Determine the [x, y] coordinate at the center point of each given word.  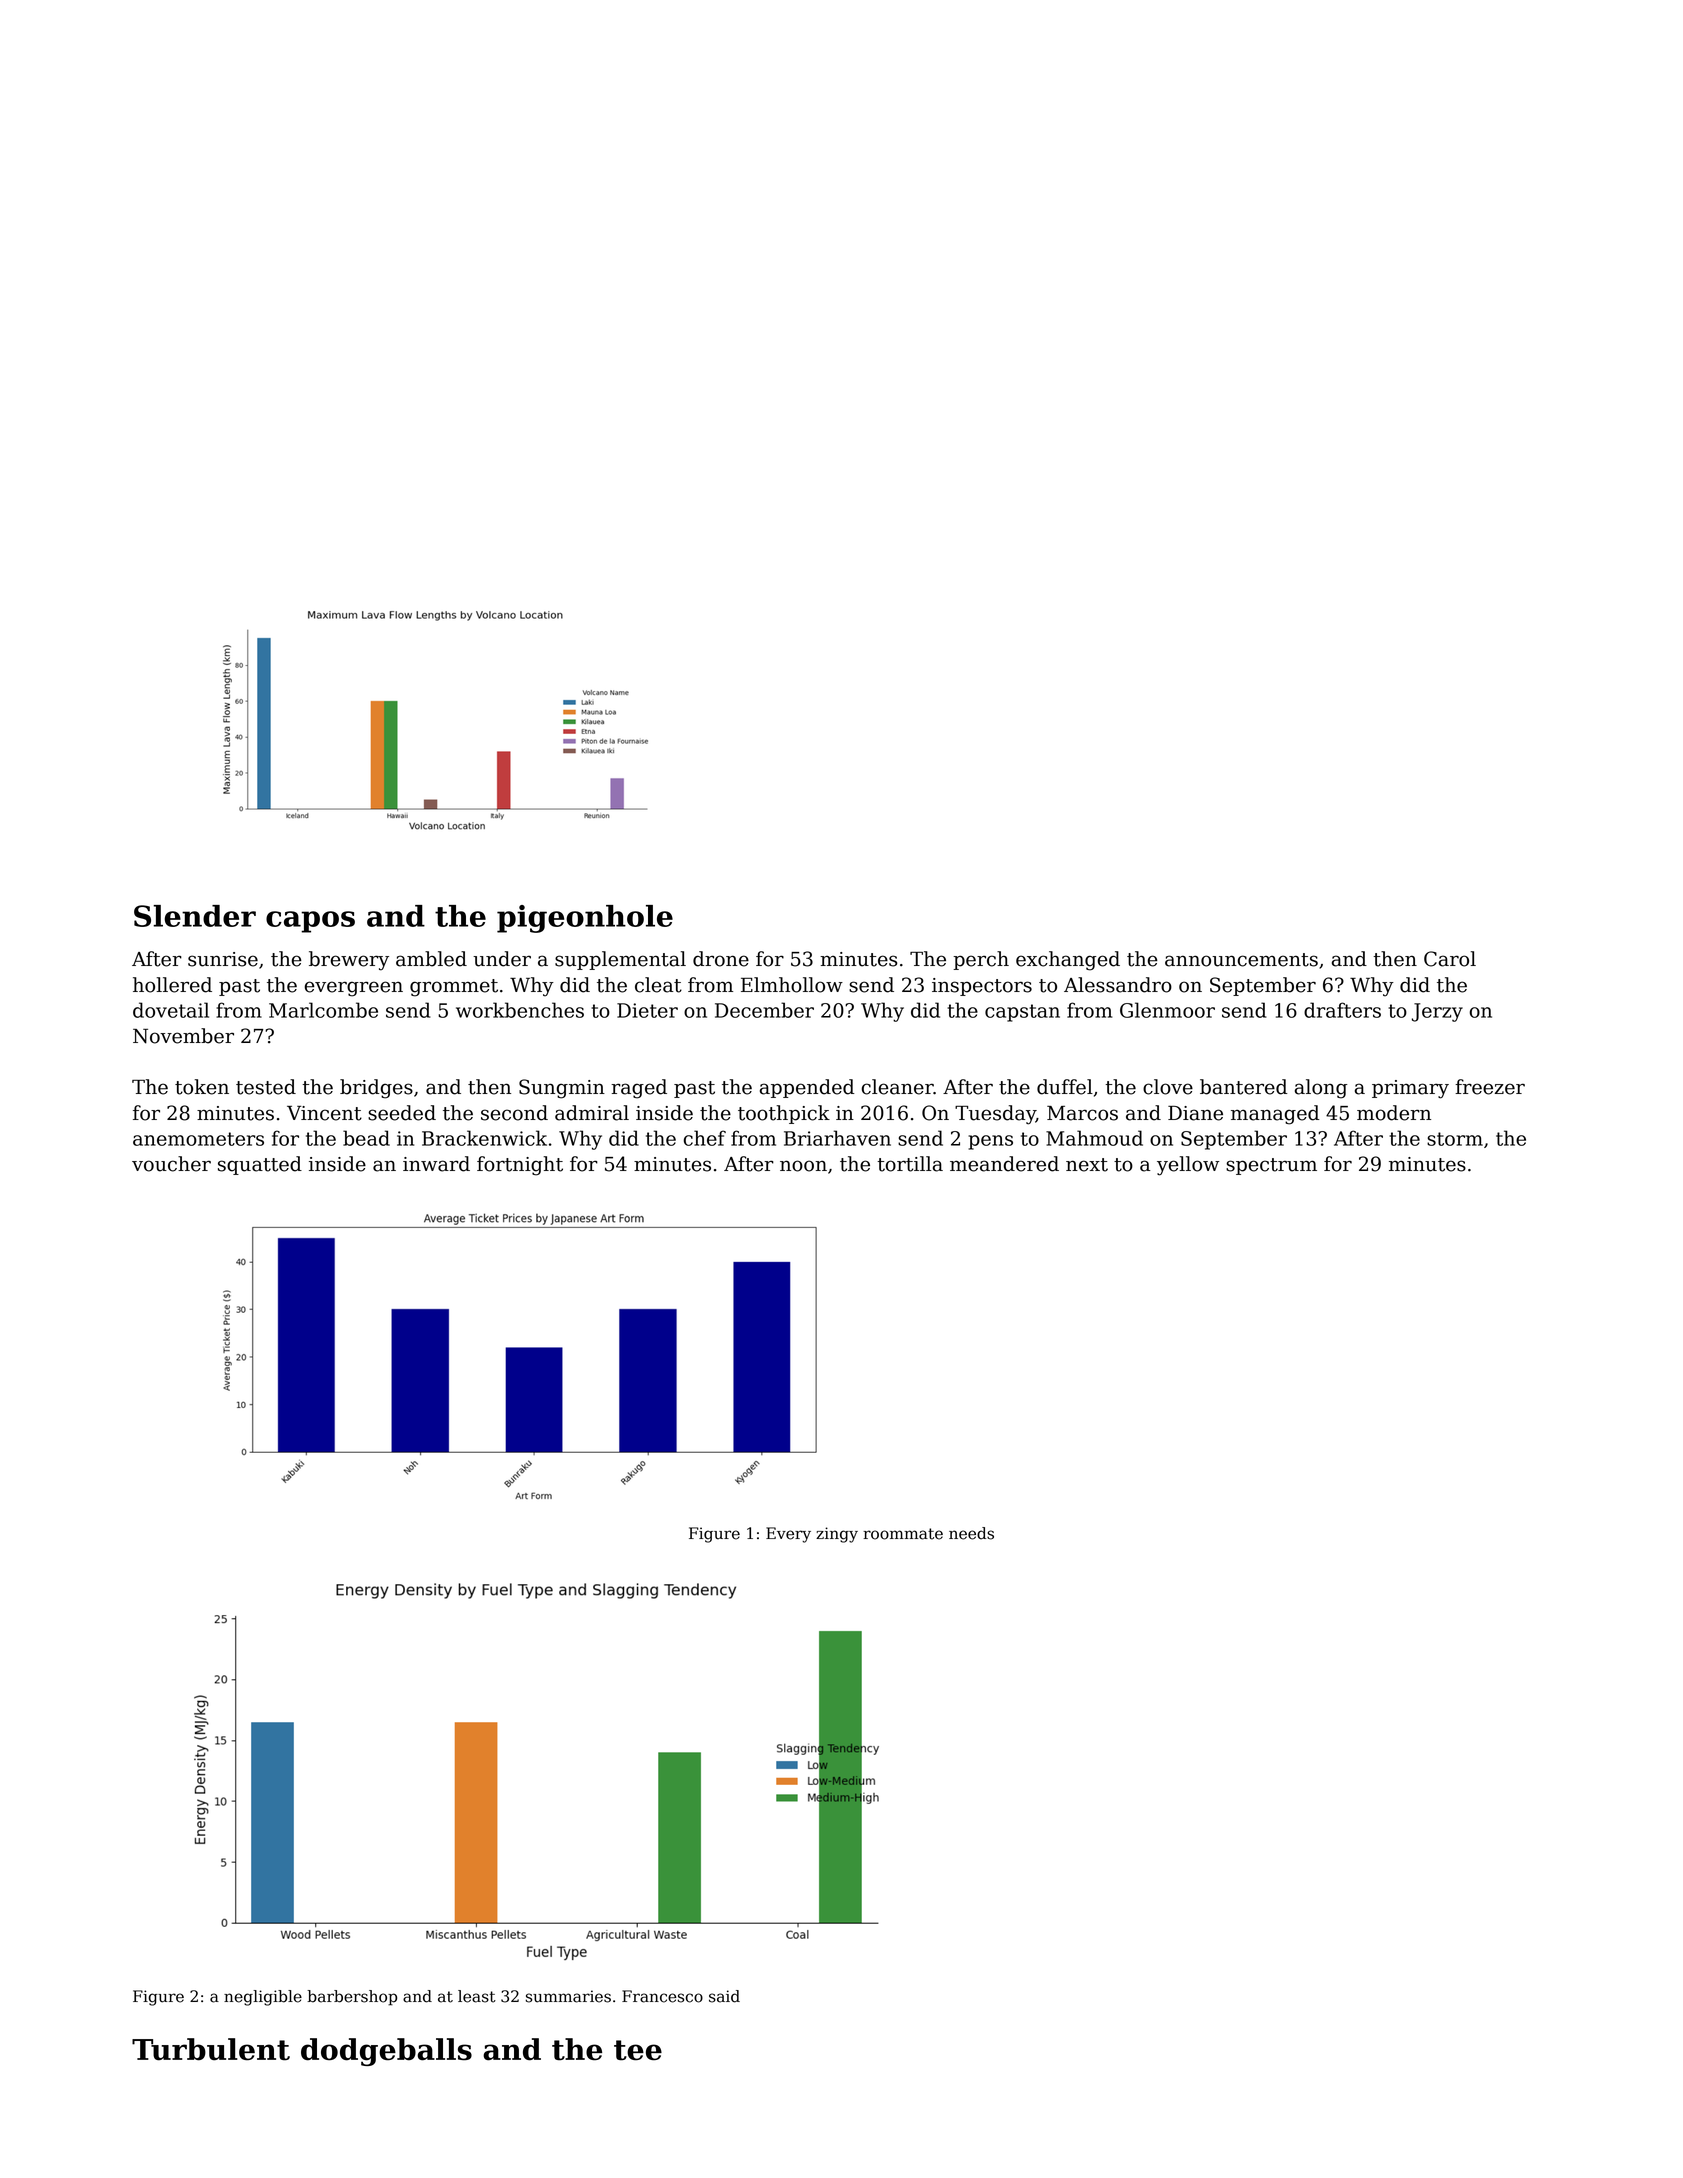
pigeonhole [585, 919]
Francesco [662, 1996]
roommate [903, 1534]
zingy [837, 1535]
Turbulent [211, 2049]
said [724, 1996]
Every [788, 1535]
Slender [195, 916]
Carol [1450, 959]
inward [436, 1164]
